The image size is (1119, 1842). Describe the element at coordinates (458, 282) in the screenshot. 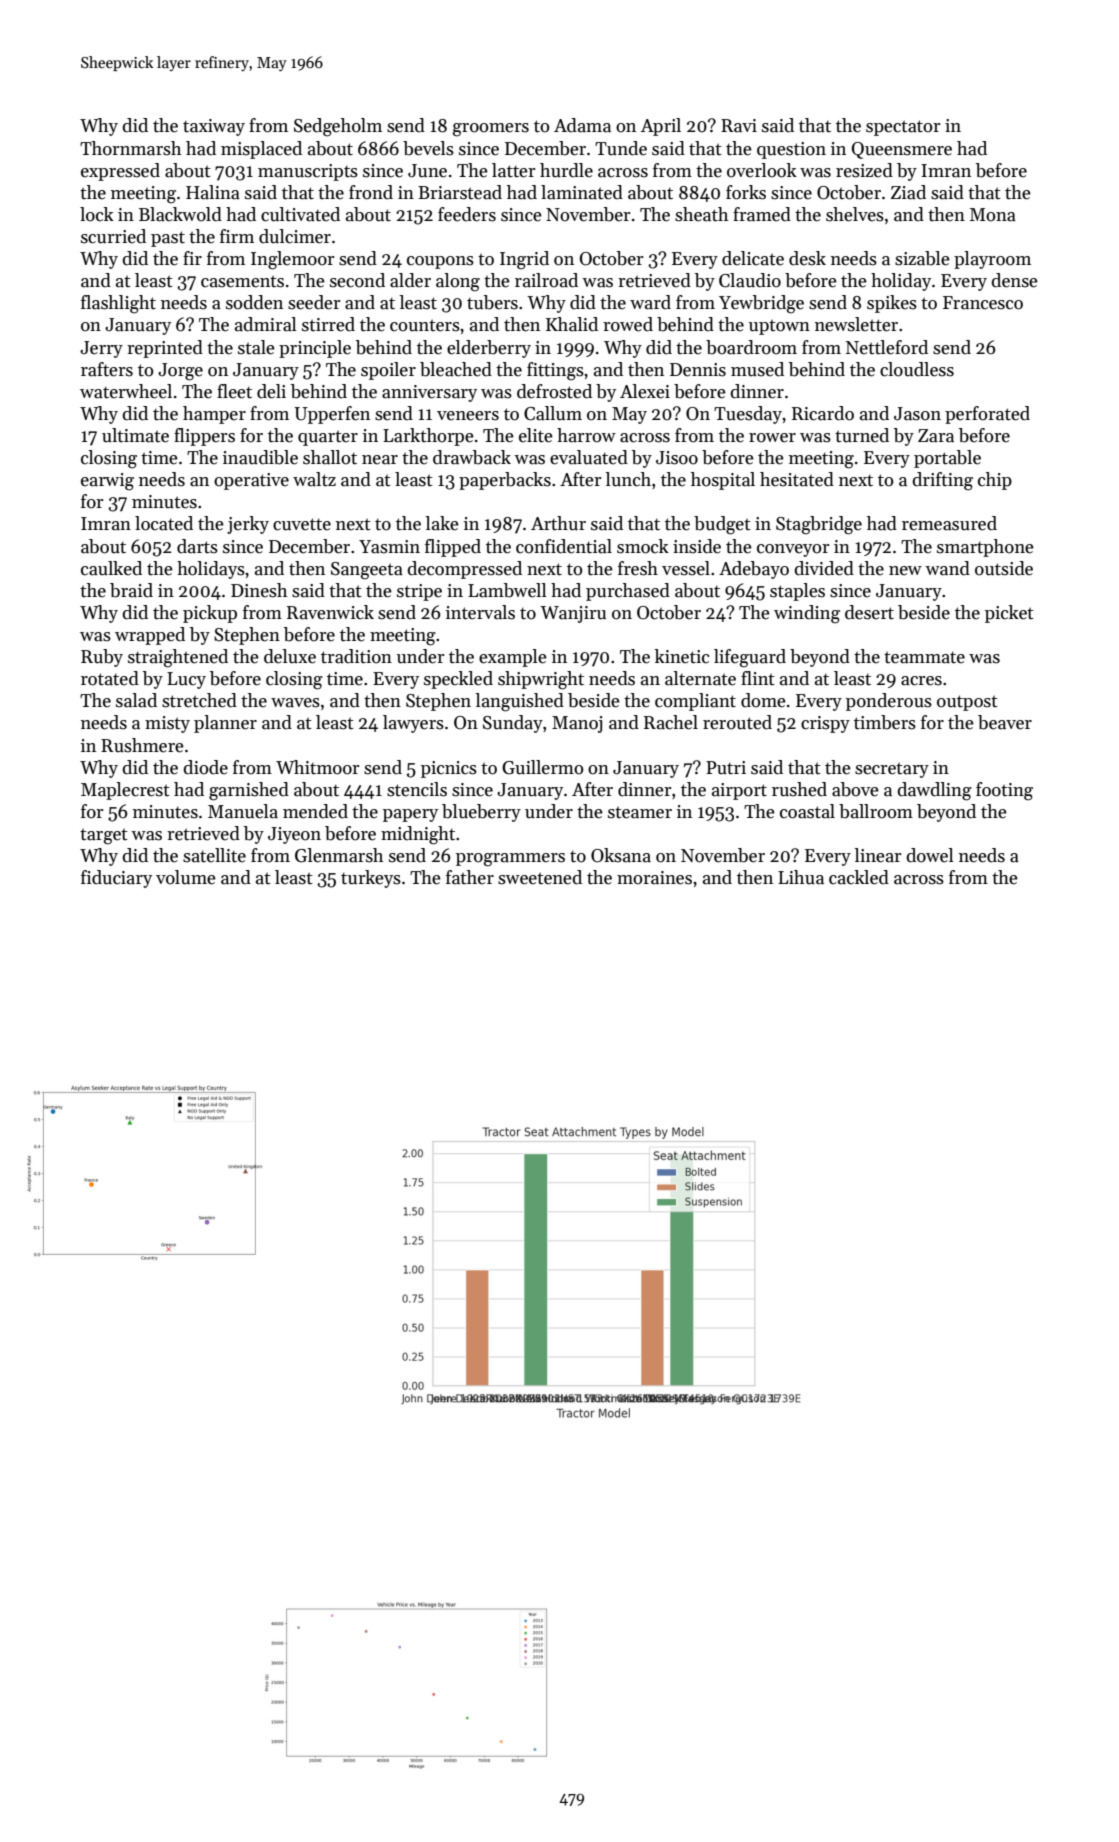

I see `along` at that location.
